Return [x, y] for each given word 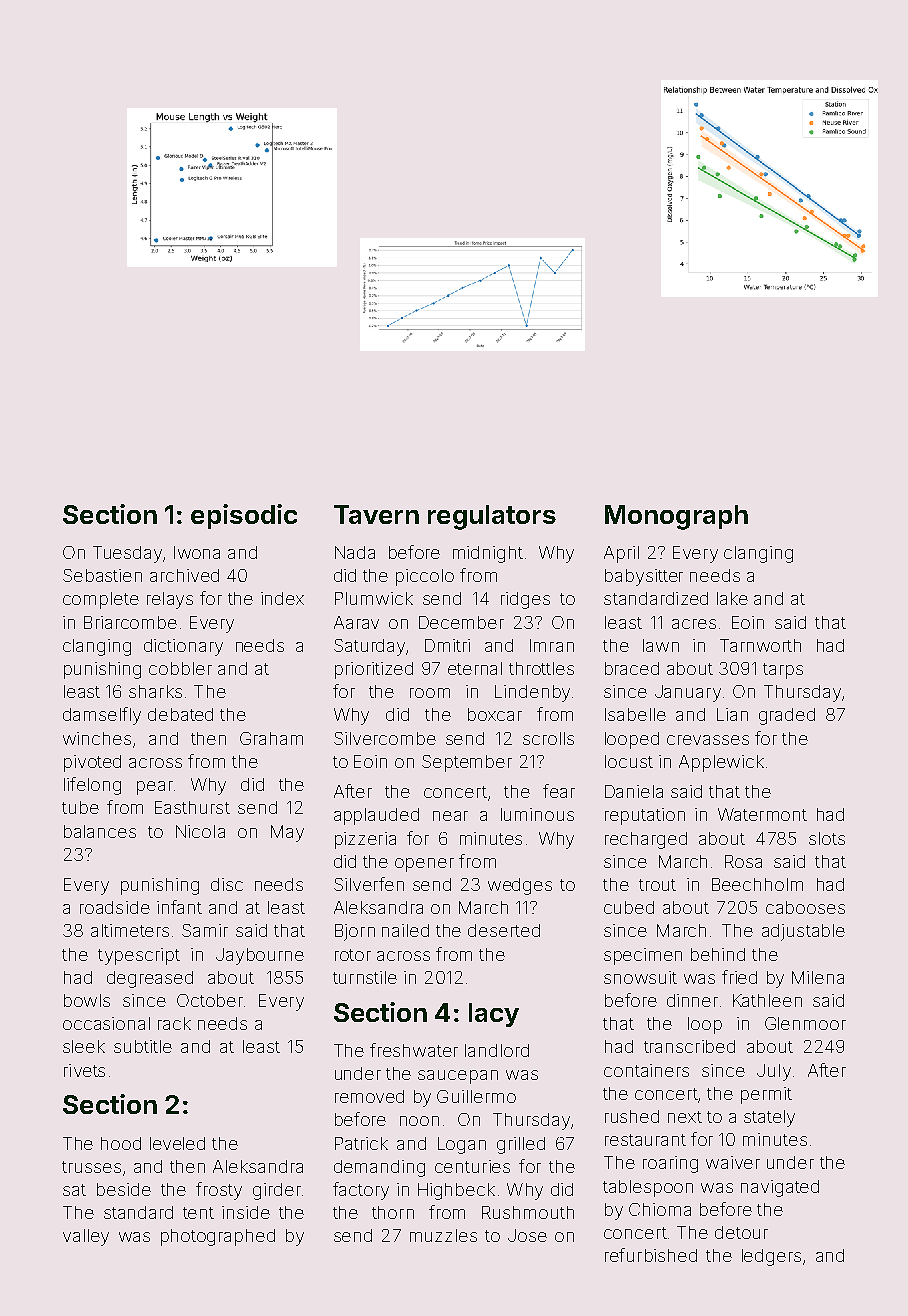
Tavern [376, 514]
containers [646, 1070]
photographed [218, 1237]
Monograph [676, 517]
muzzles [443, 1235]
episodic [244, 516]
